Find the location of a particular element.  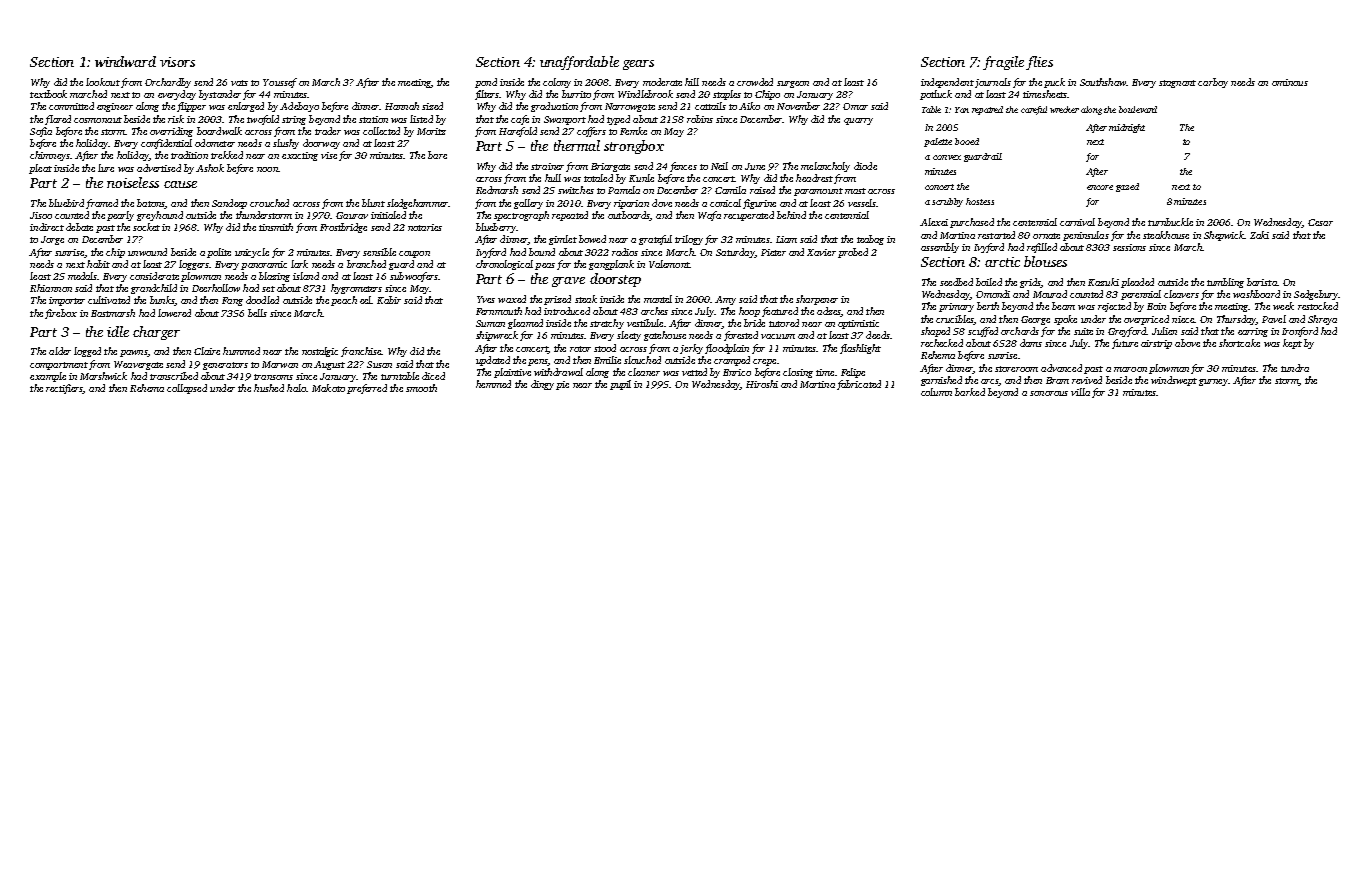

Sofia is located at coordinates (41, 132).
